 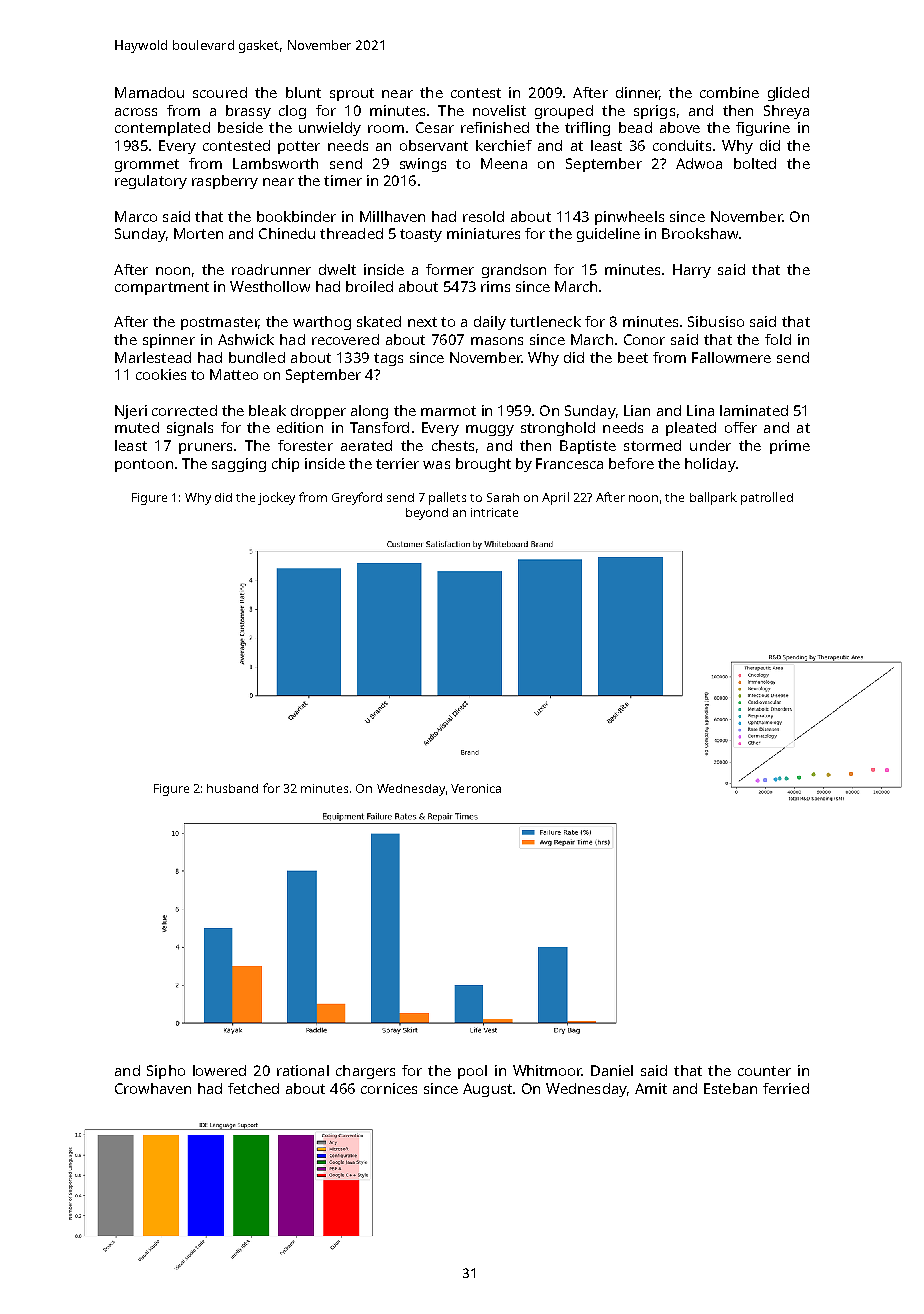 I want to click on Sipho, so click(x=166, y=1072).
